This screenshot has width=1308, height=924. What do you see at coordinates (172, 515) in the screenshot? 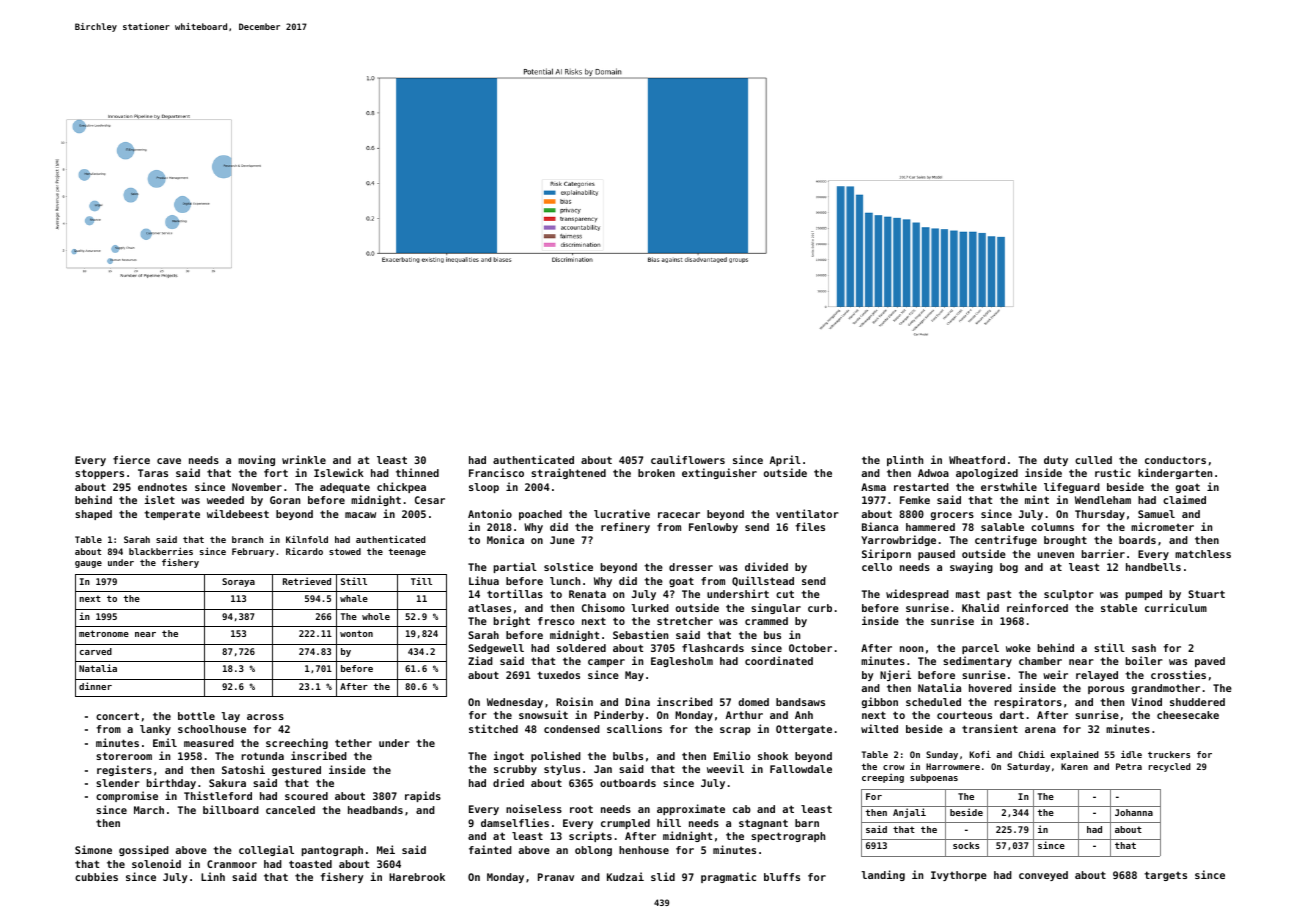
I see `temperate` at bounding box center [172, 515].
